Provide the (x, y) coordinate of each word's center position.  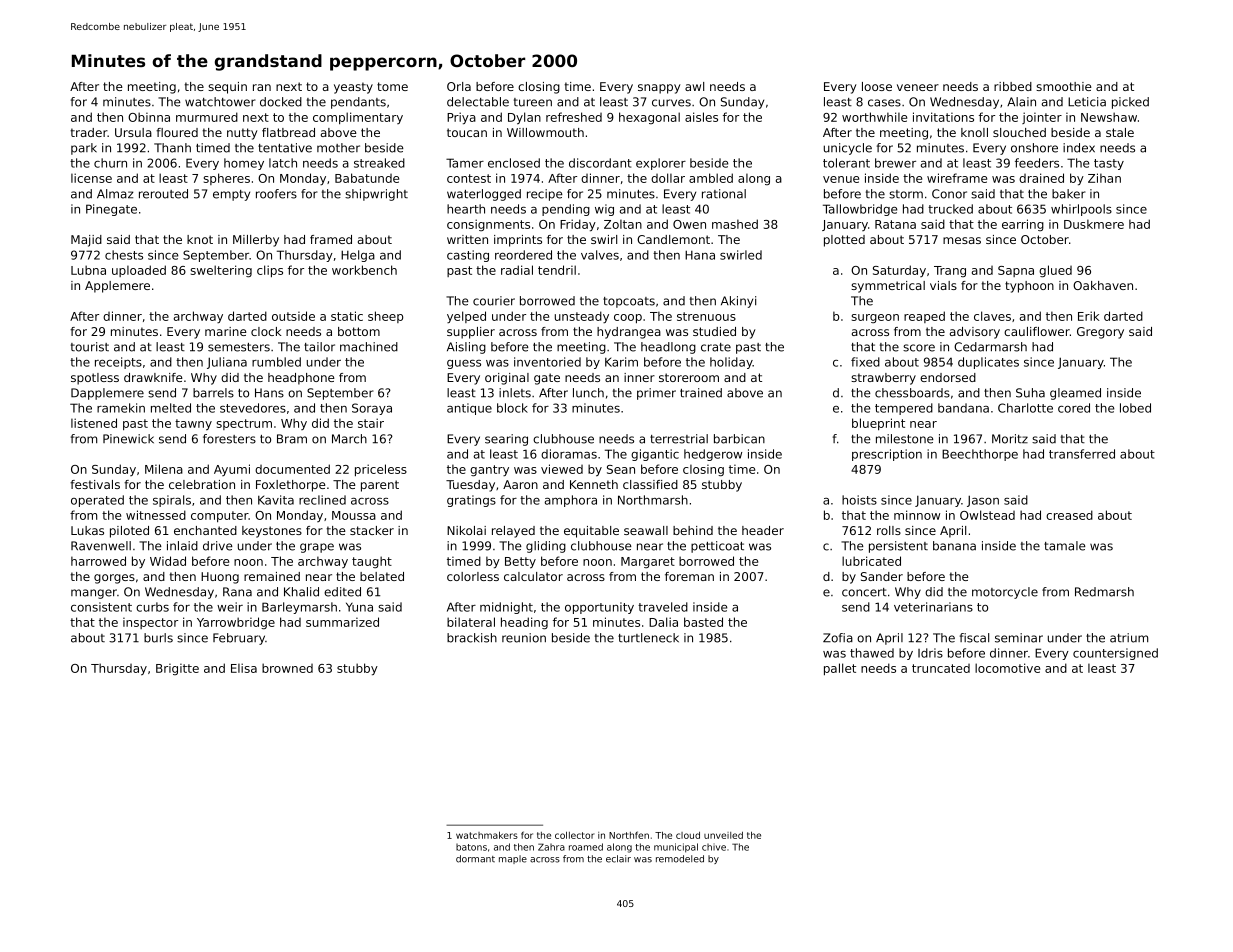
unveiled (723, 835)
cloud (688, 835)
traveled (663, 607)
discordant (600, 163)
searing (506, 440)
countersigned (1115, 654)
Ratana (895, 224)
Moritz (1010, 439)
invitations (943, 117)
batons (471, 847)
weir (230, 607)
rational (724, 194)
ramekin (121, 408)
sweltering (221, 271)
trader (89, 132)
